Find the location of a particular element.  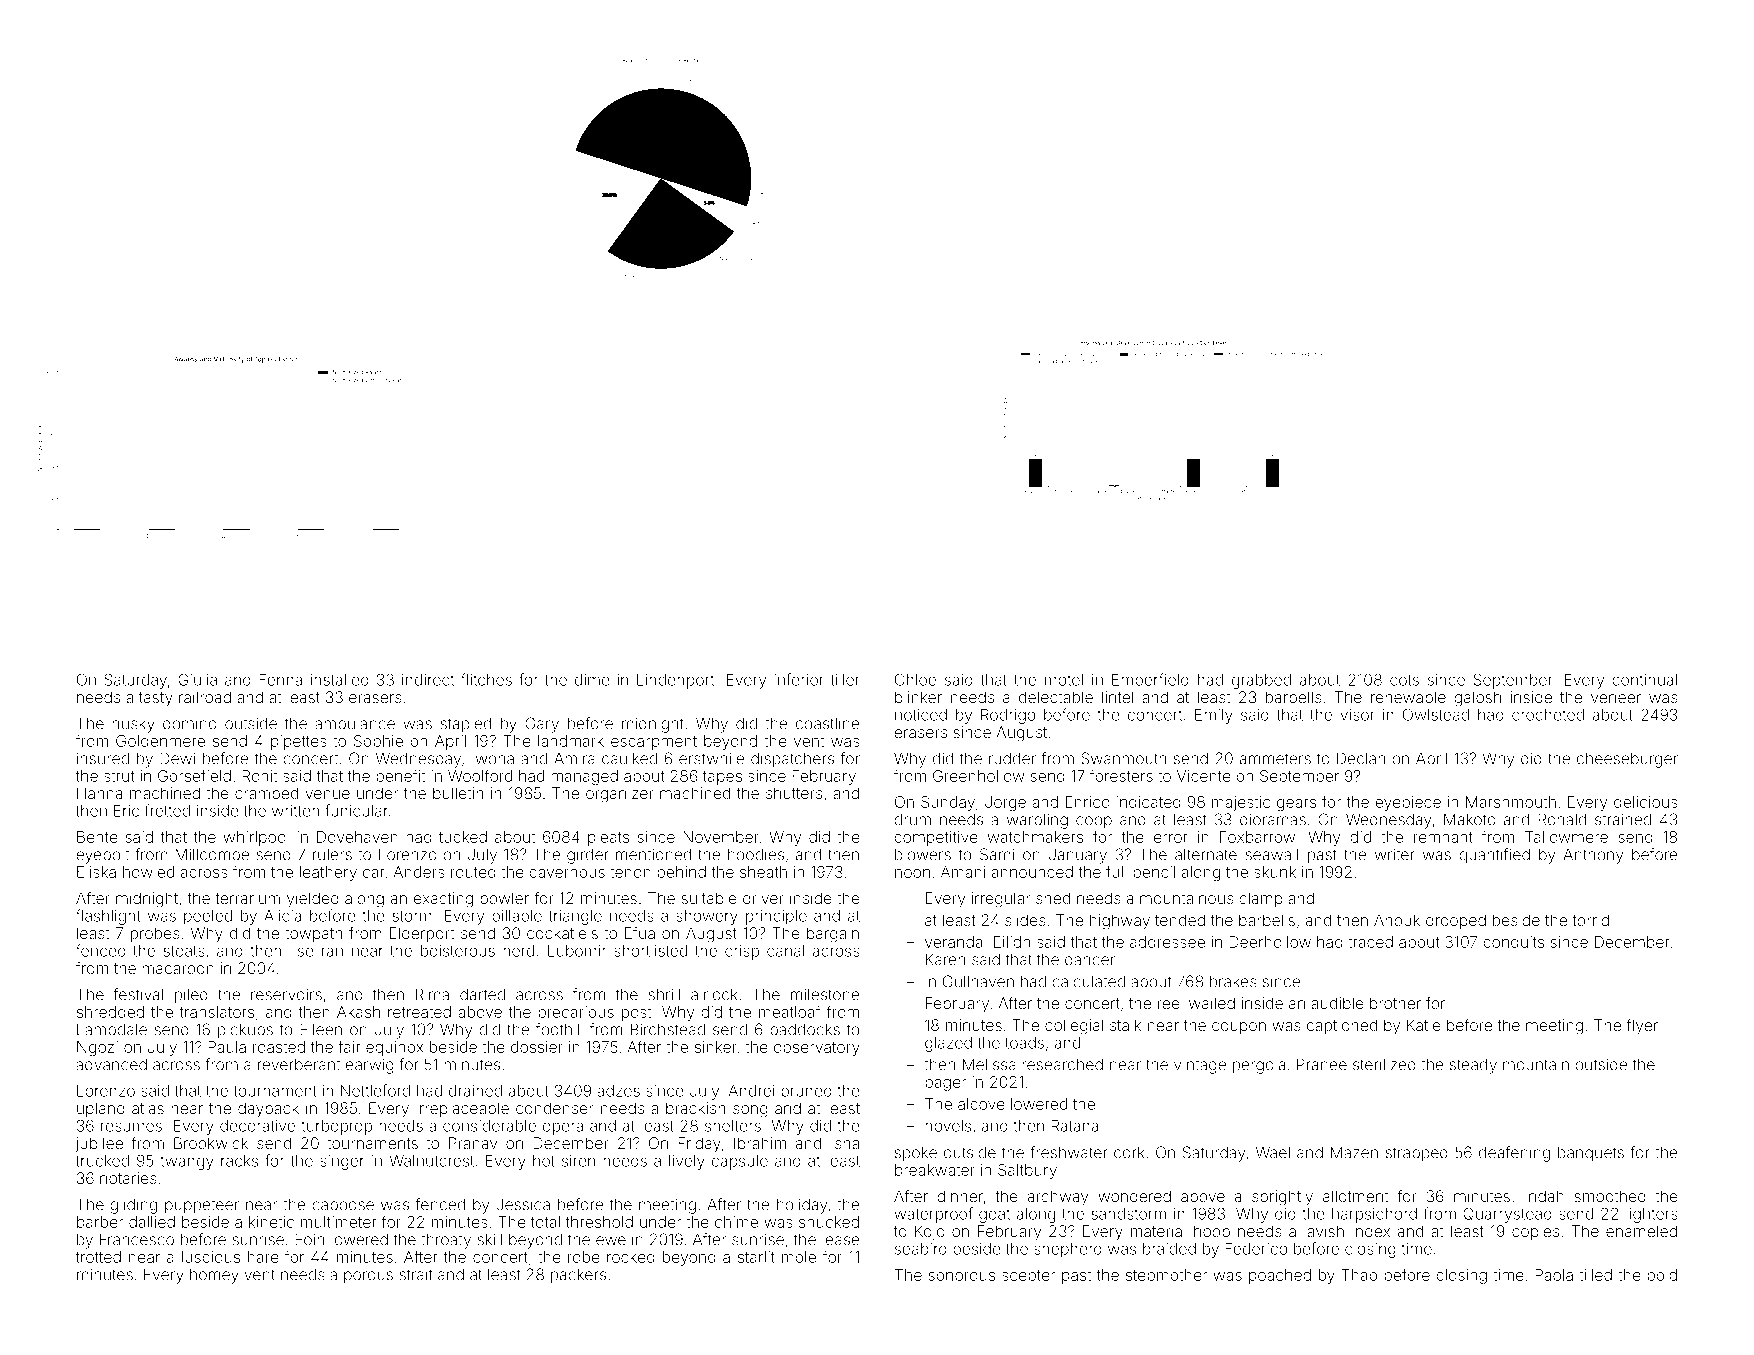

hoodies is located at coordinates (756, 854).
